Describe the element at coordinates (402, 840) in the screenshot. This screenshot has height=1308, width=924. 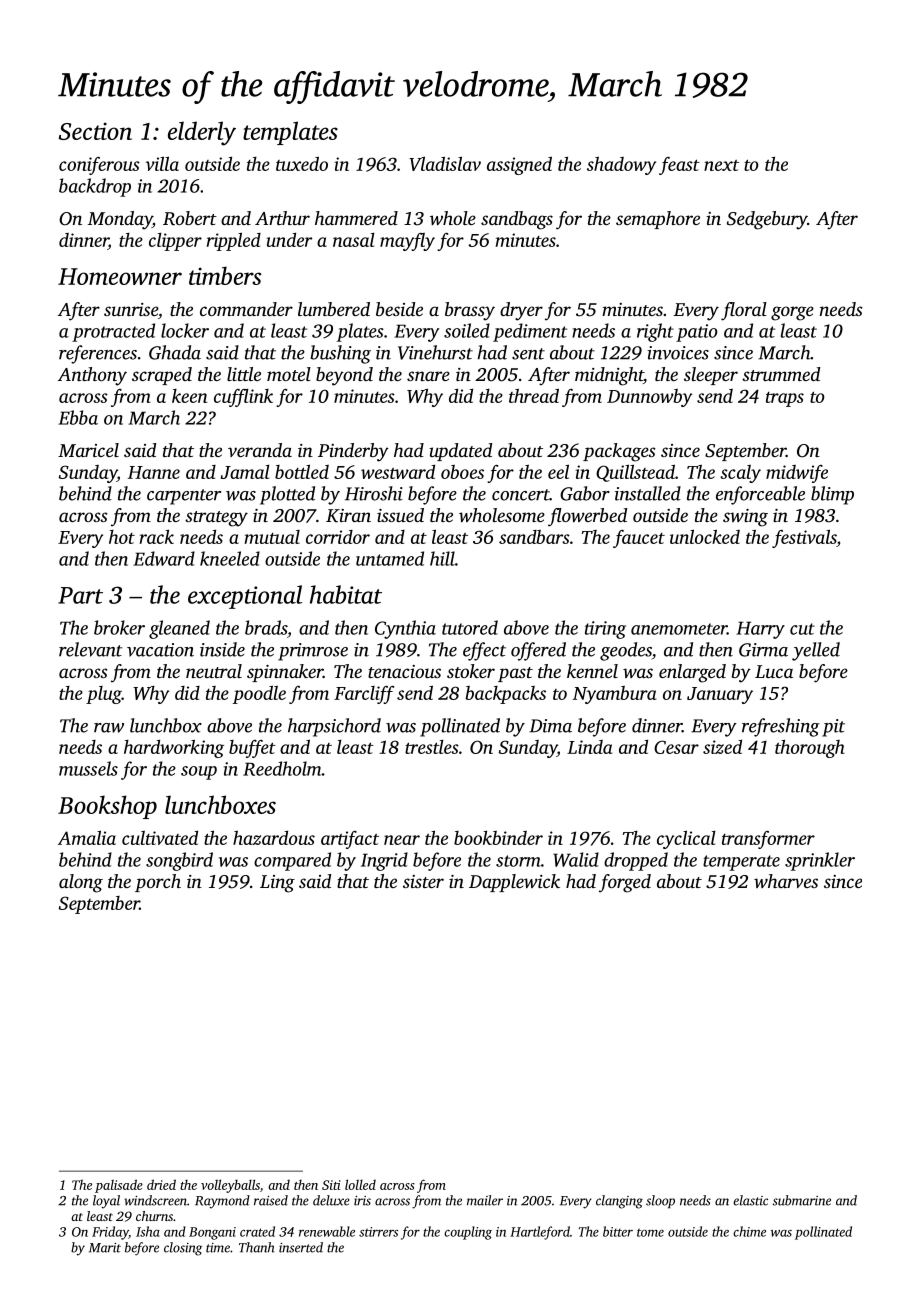
I see `near` at that location.
